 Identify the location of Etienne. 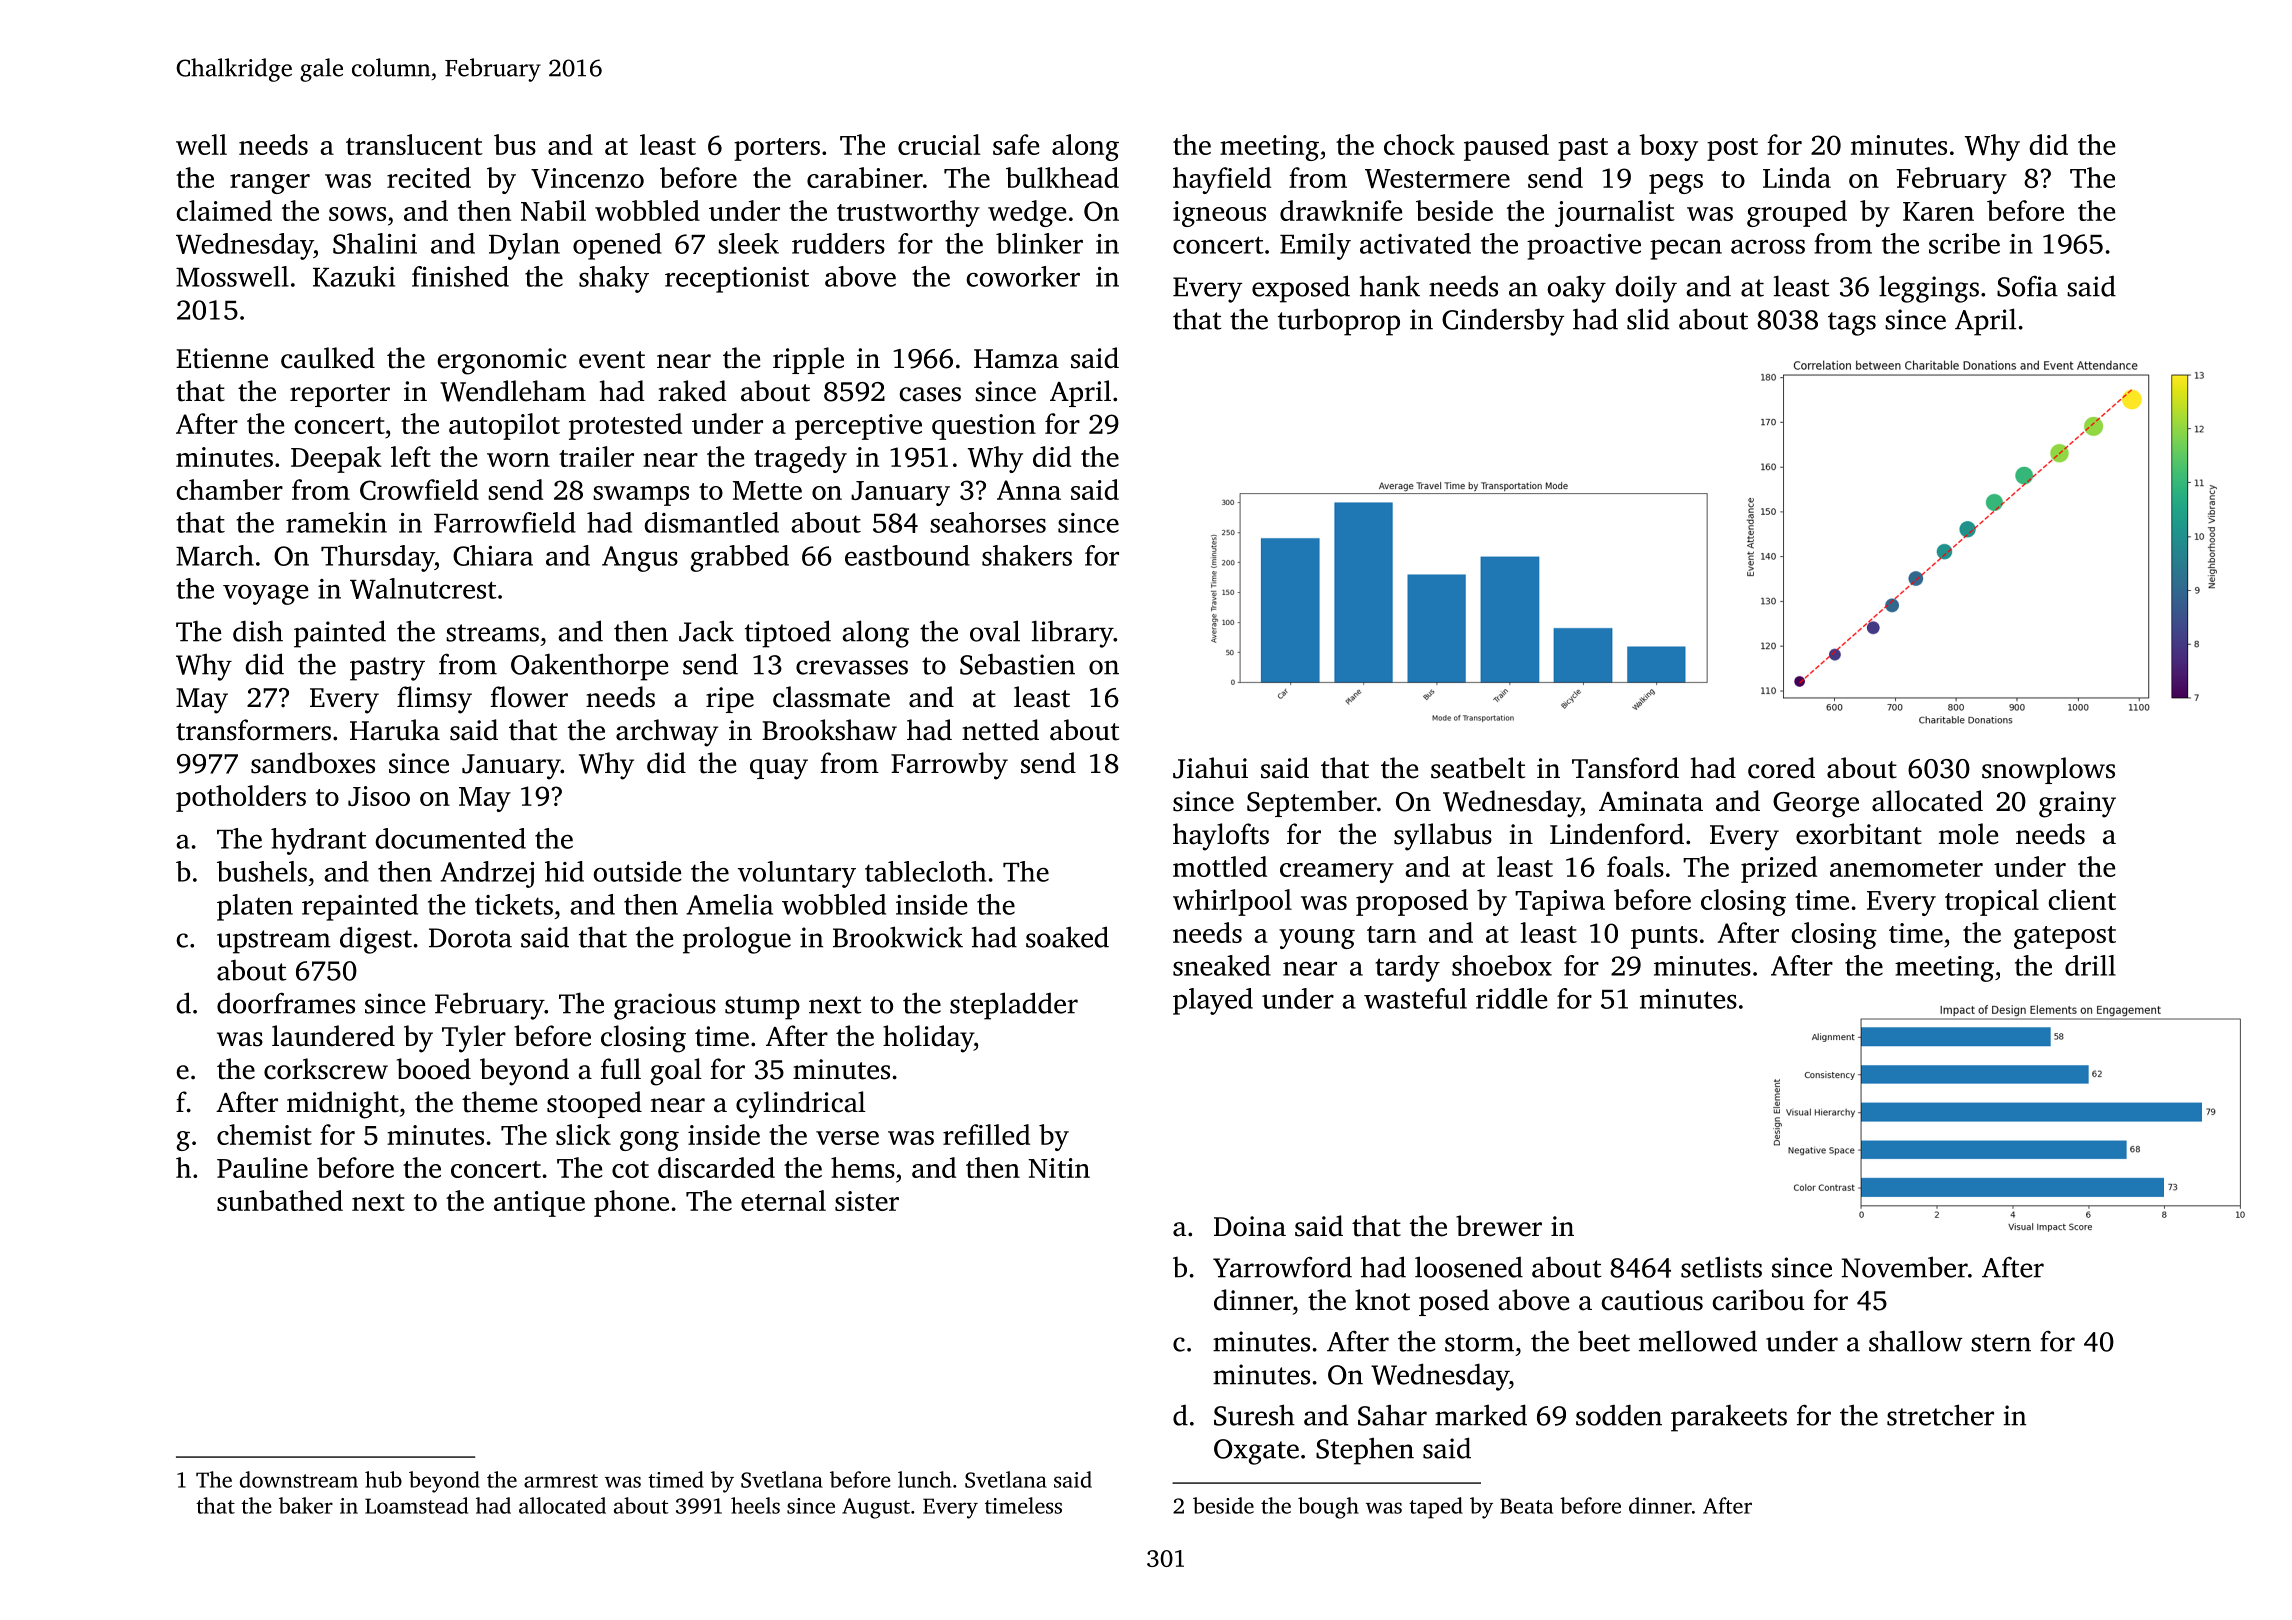
(222, 358).
